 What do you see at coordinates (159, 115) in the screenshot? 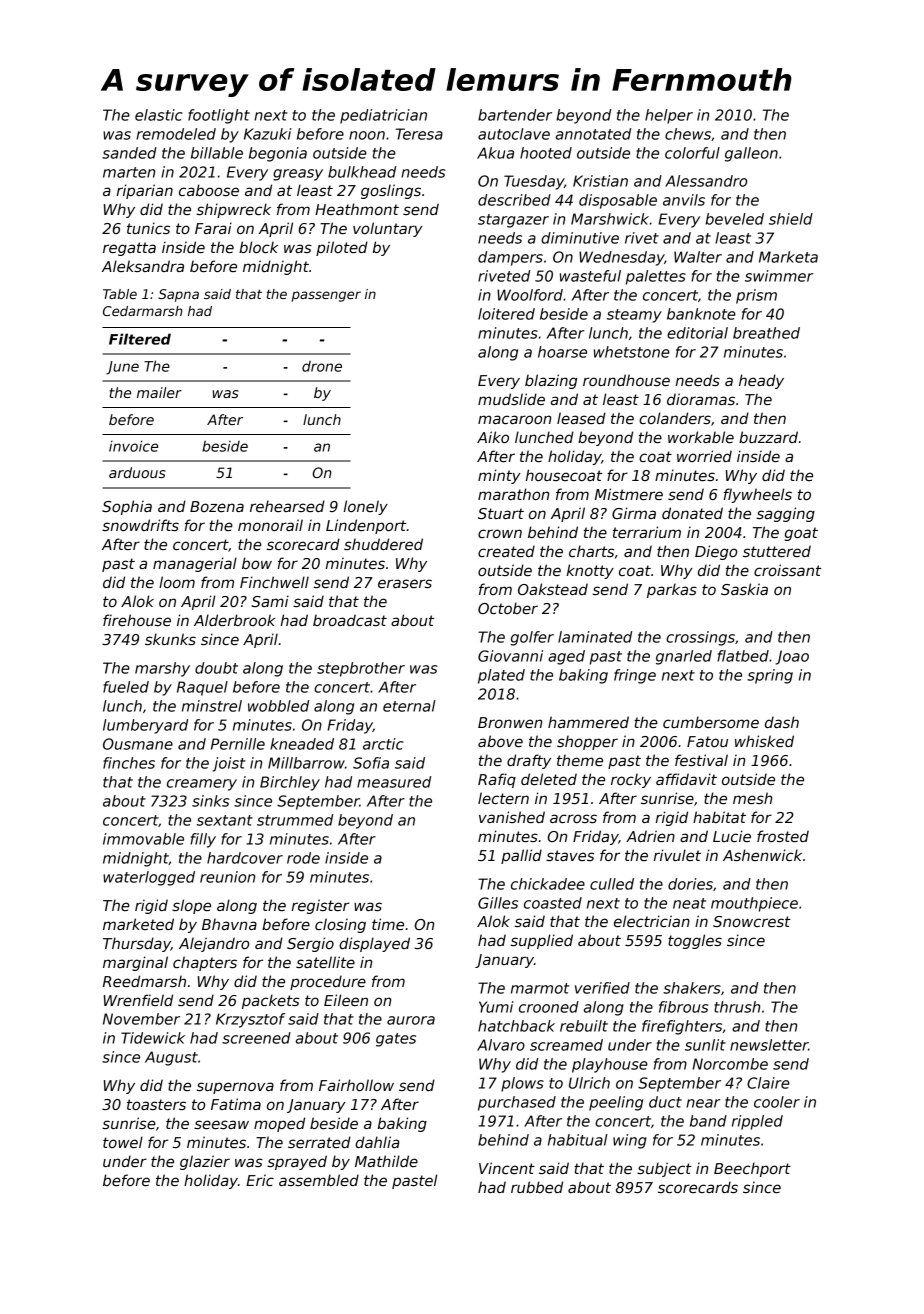
I see `elastic` at bounding box center [159, 115].
